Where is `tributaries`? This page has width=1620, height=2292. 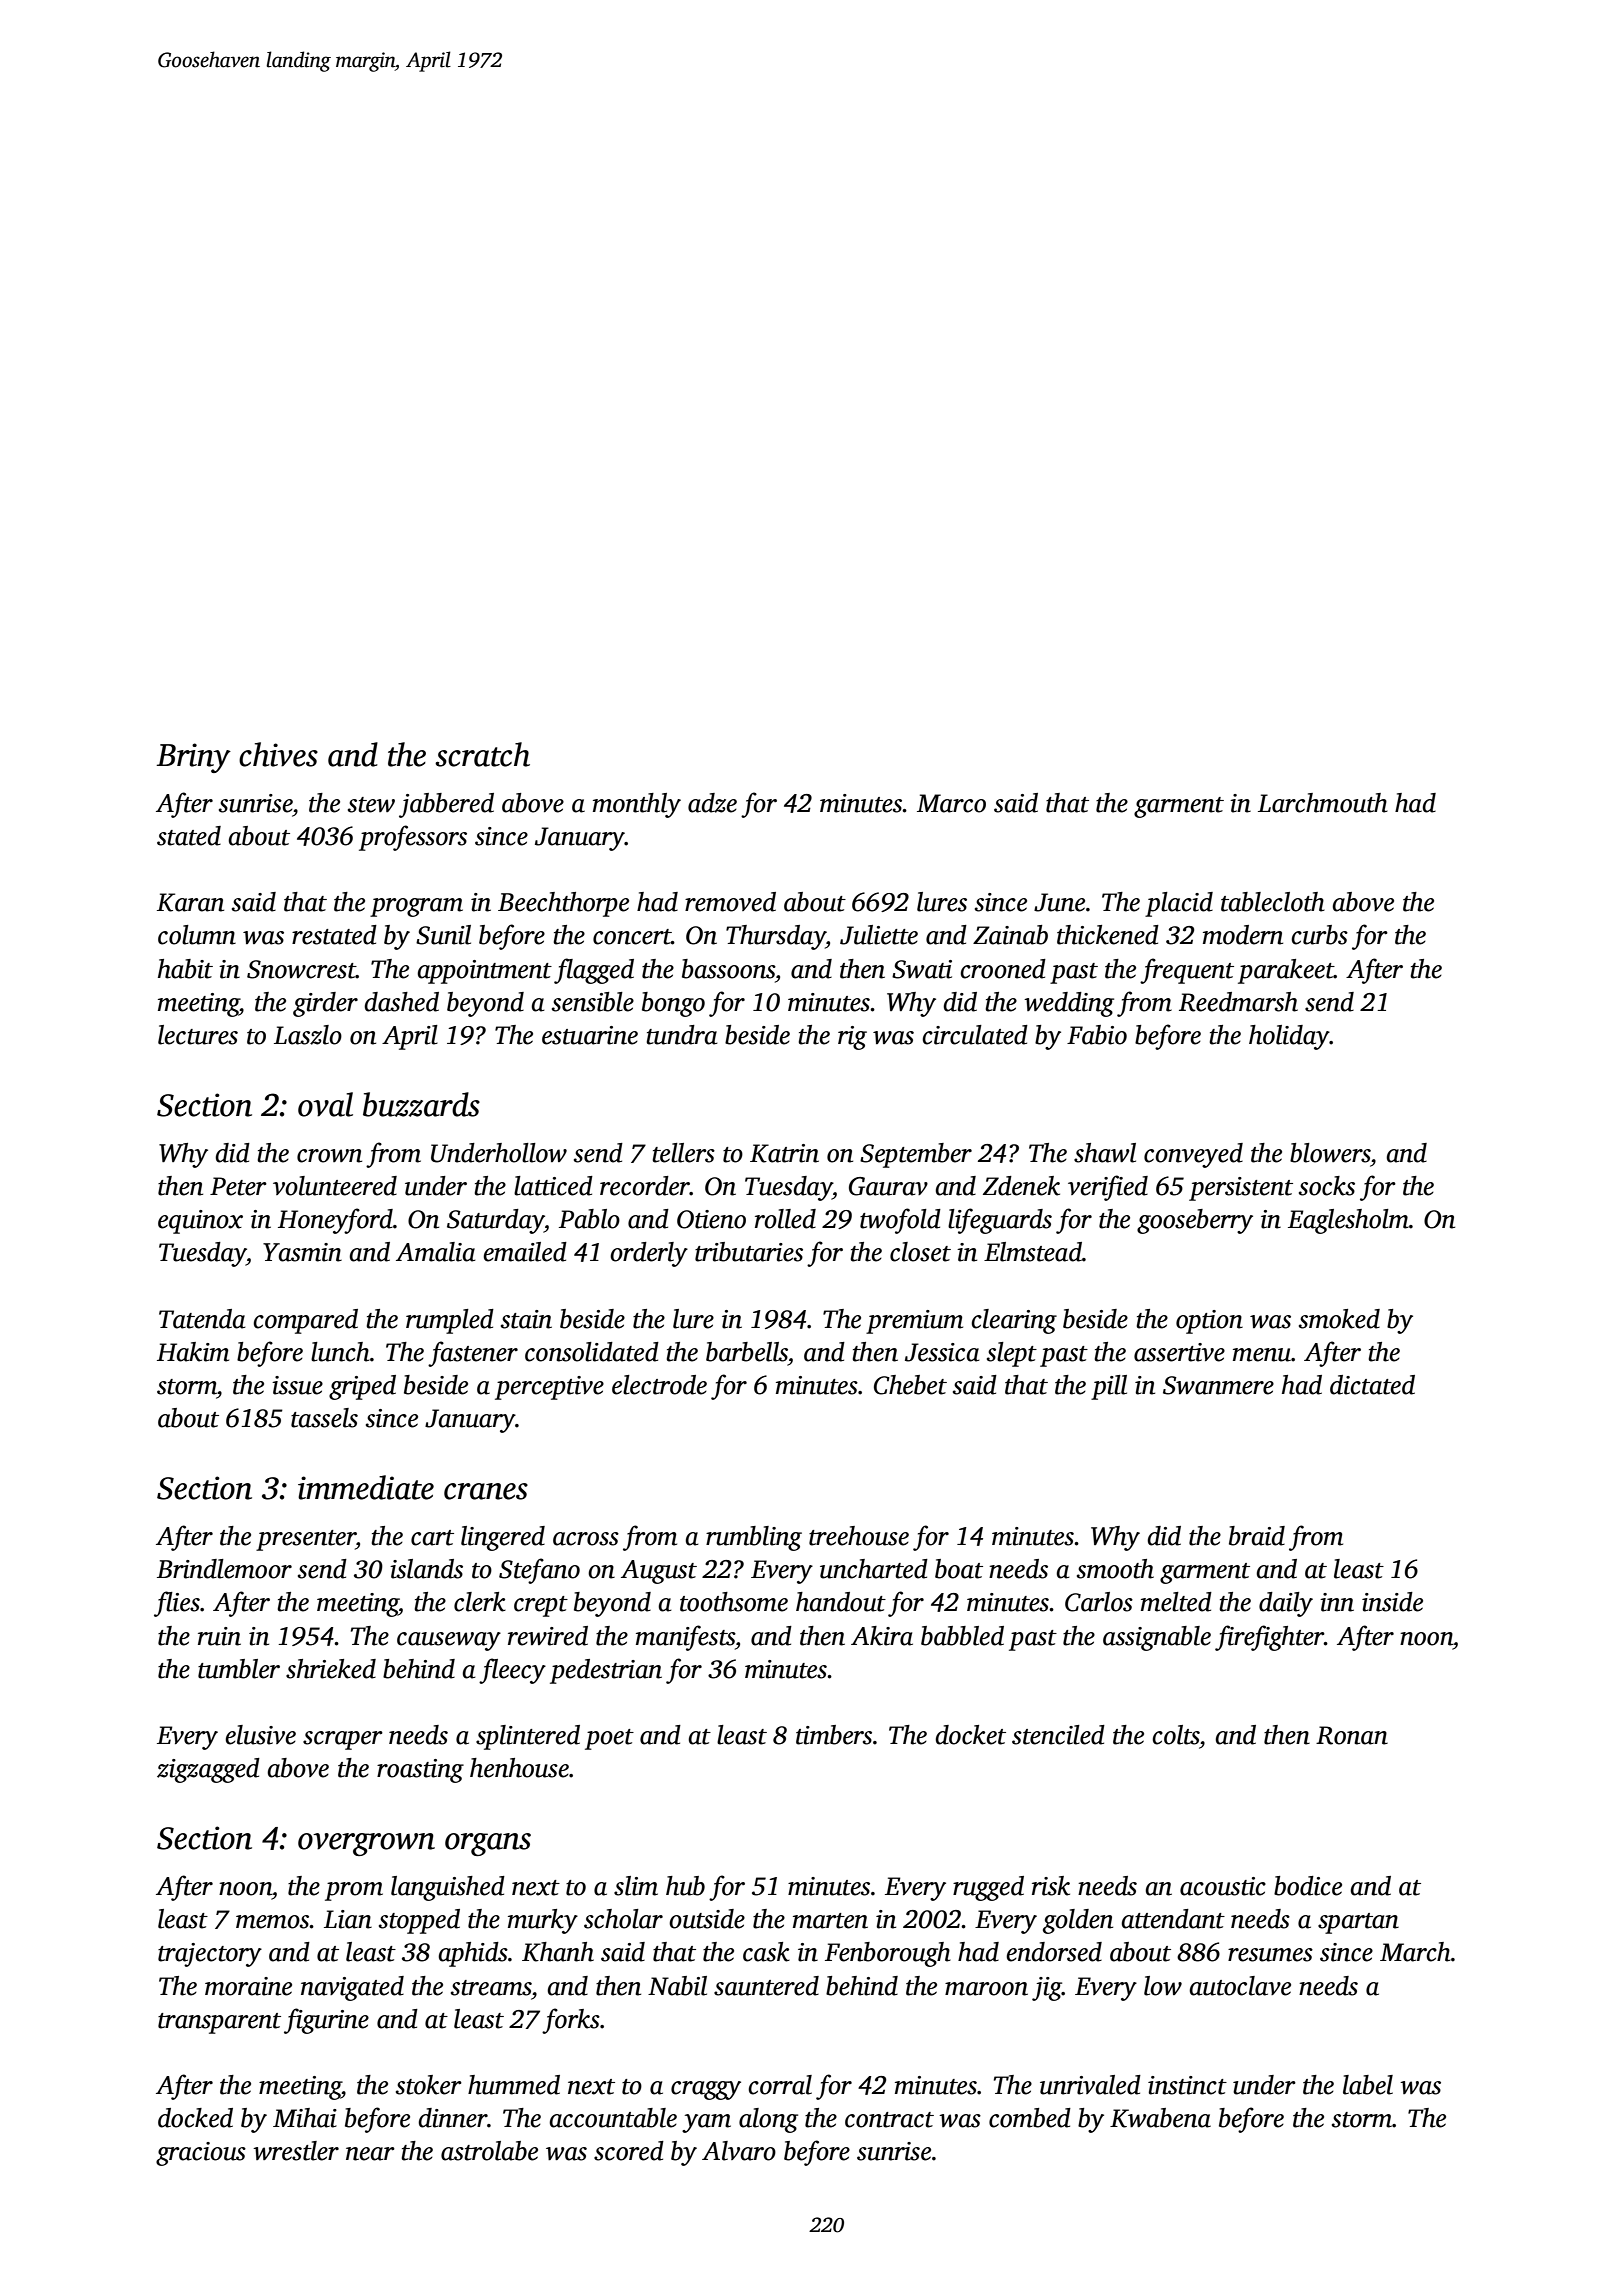 tributaries is located at coordinates (749, 1252).
